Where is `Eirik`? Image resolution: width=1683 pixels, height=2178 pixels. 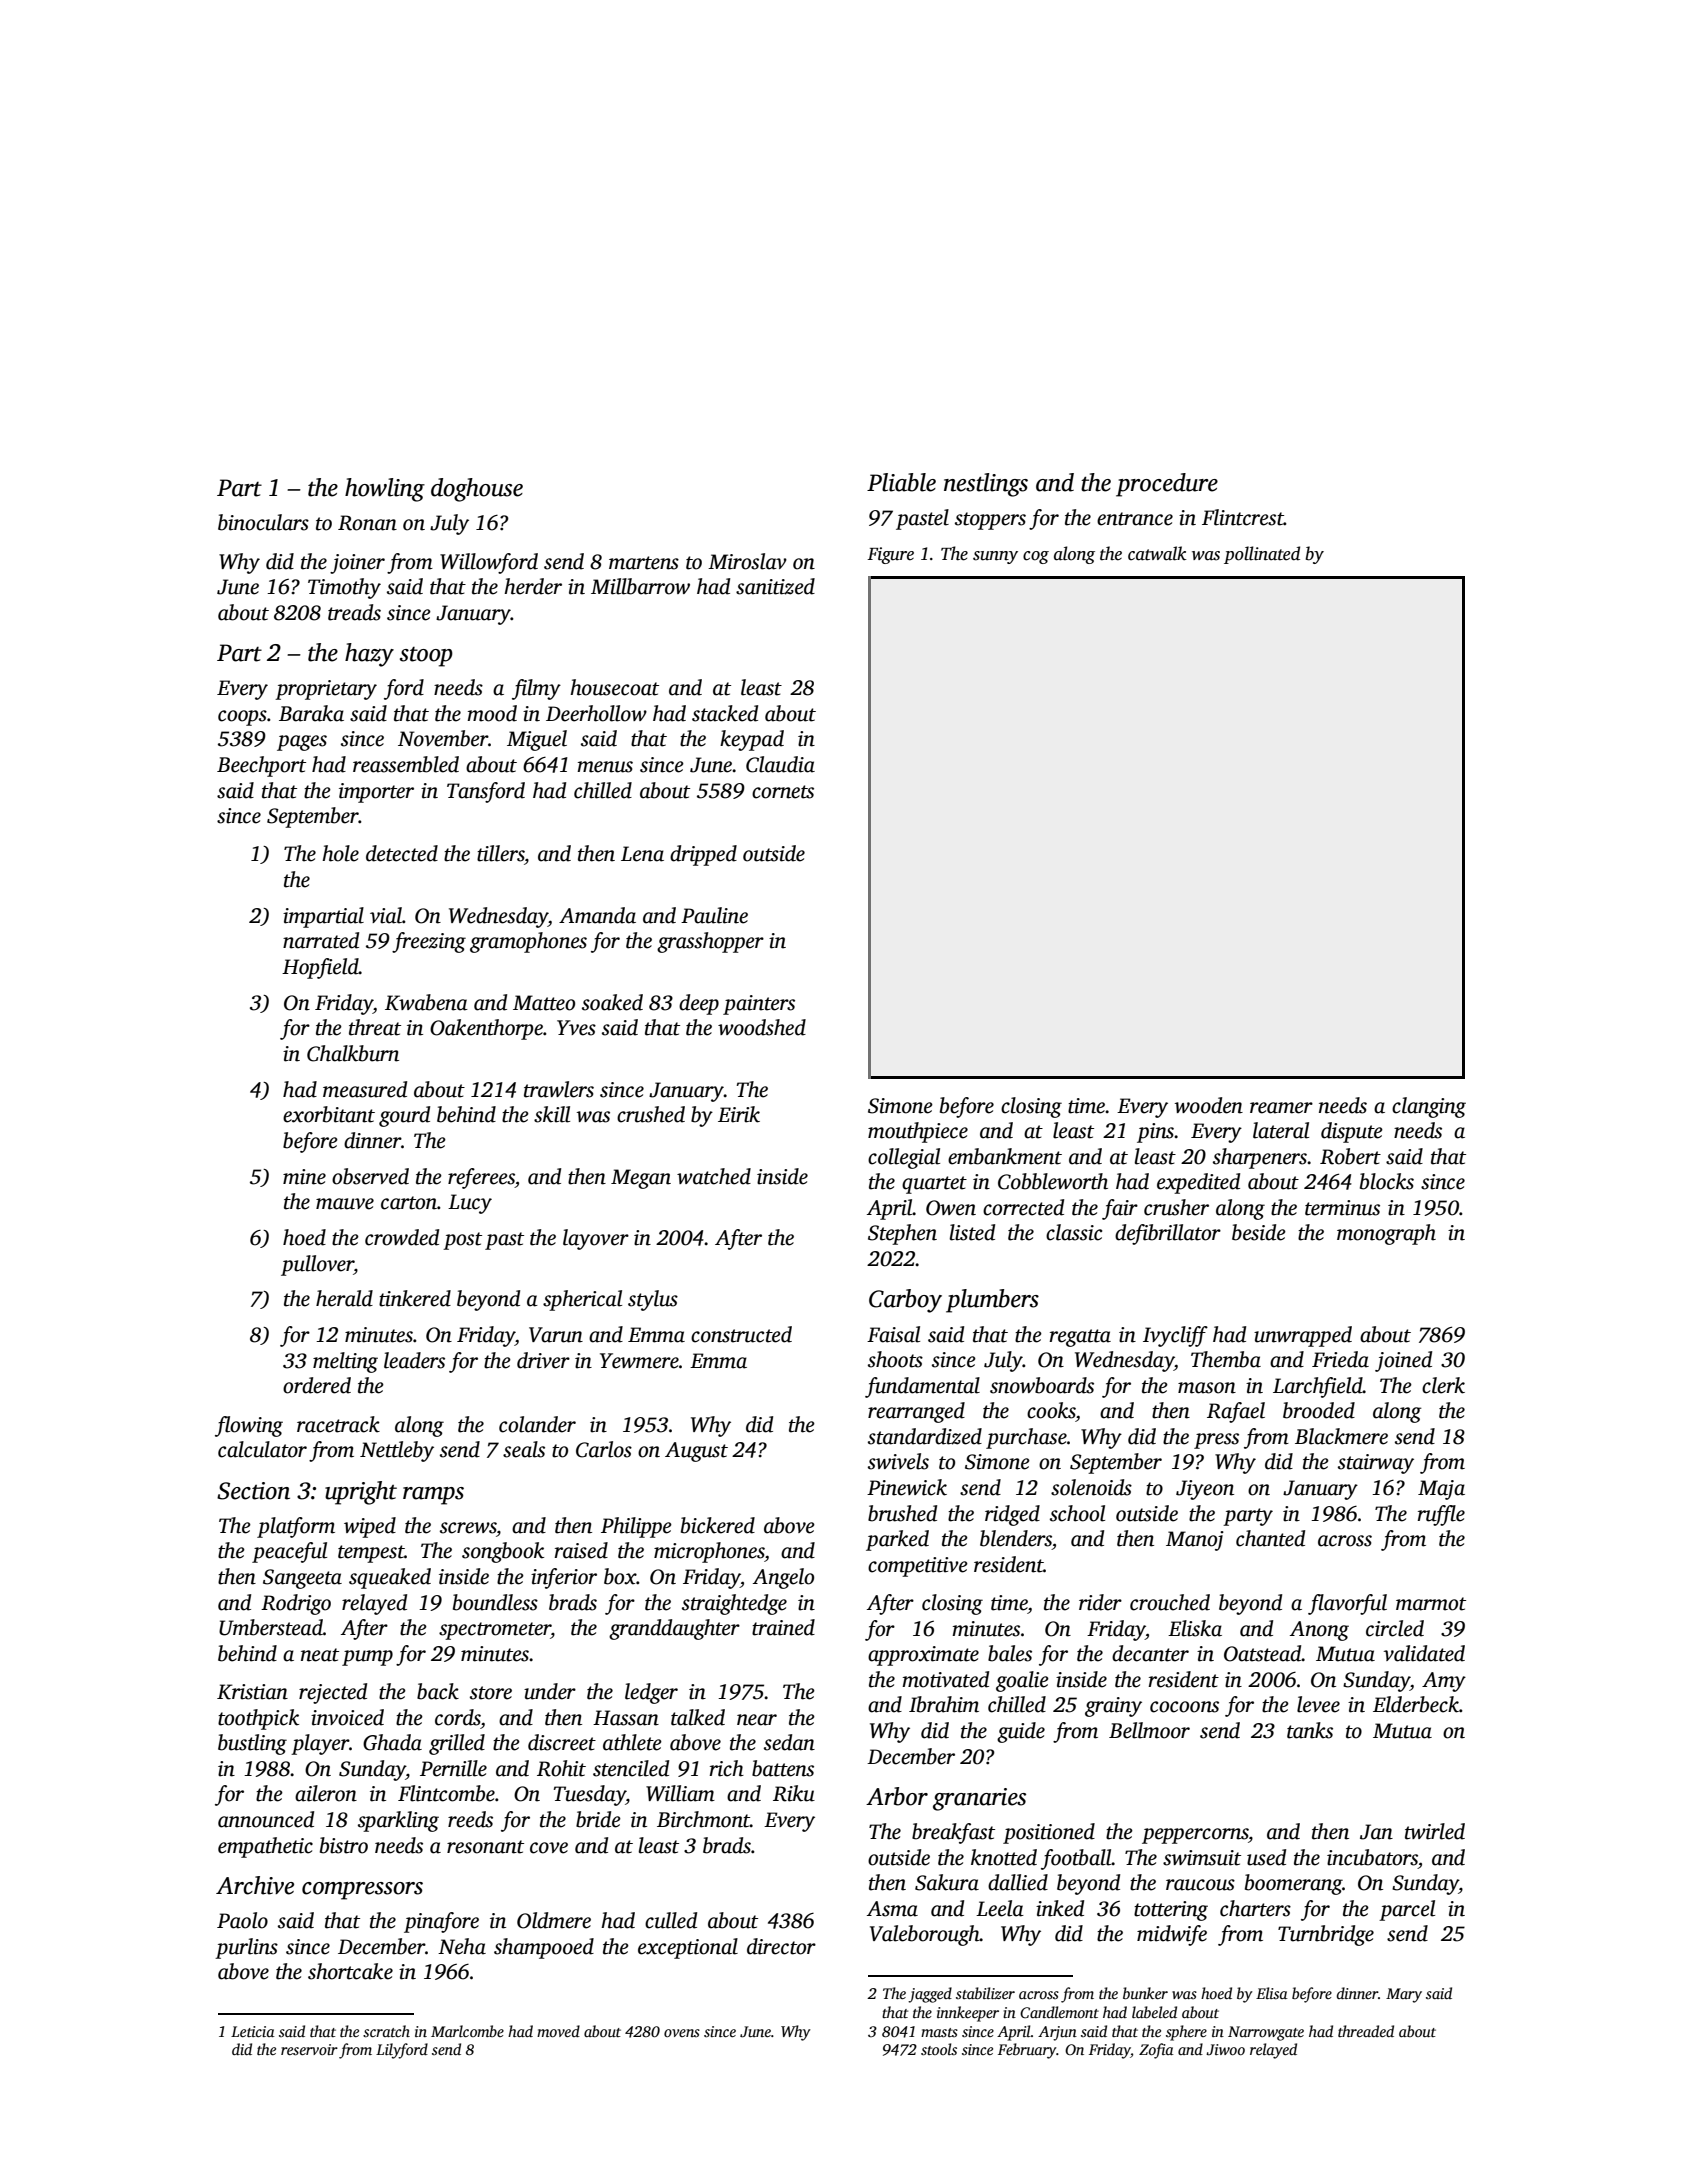 Eirik is located at coordinates (739, 1114).
